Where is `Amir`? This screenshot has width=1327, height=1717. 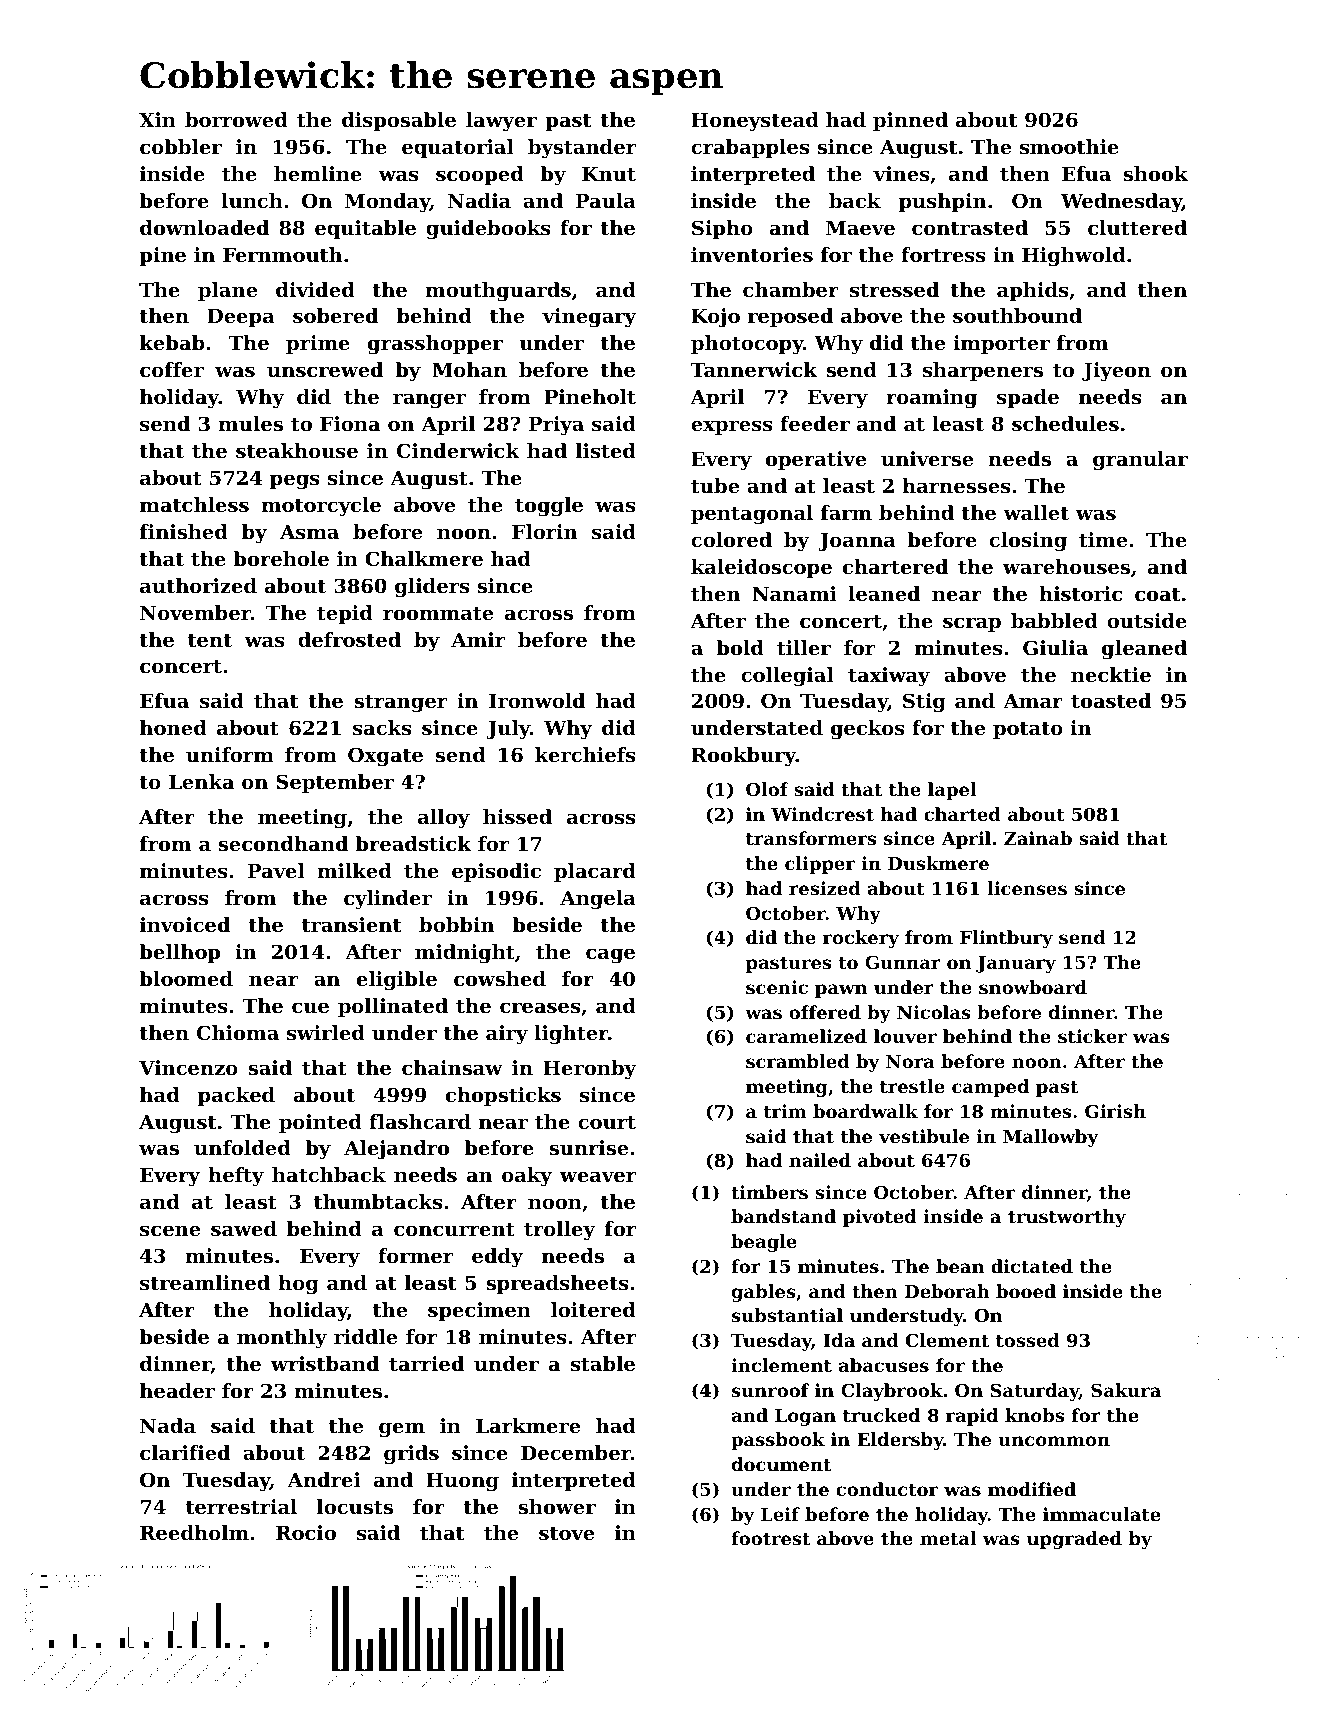
Amir is located at coordinates (478, 639).
